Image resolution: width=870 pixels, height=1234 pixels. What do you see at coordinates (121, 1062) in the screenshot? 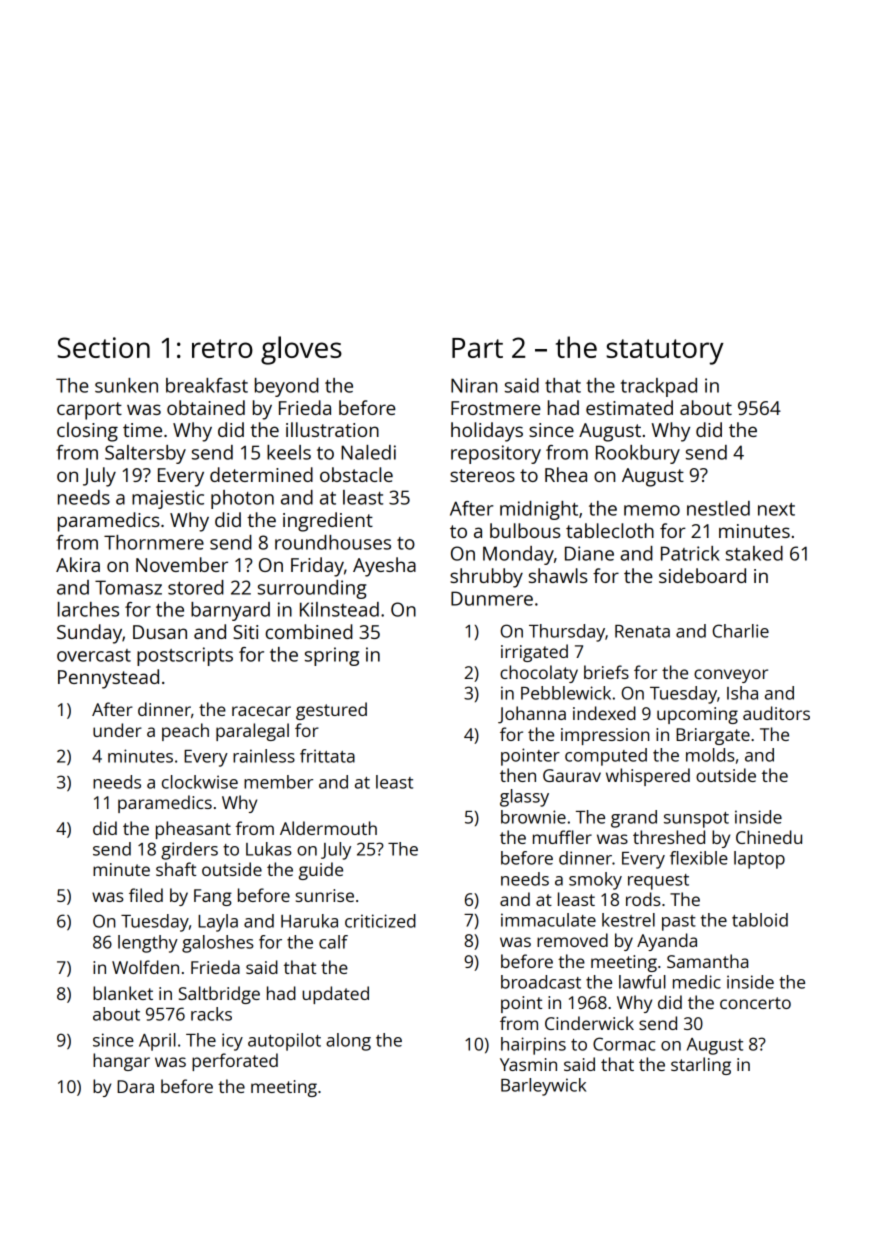
I see `hangar` at bounding box center [121, 1062].
